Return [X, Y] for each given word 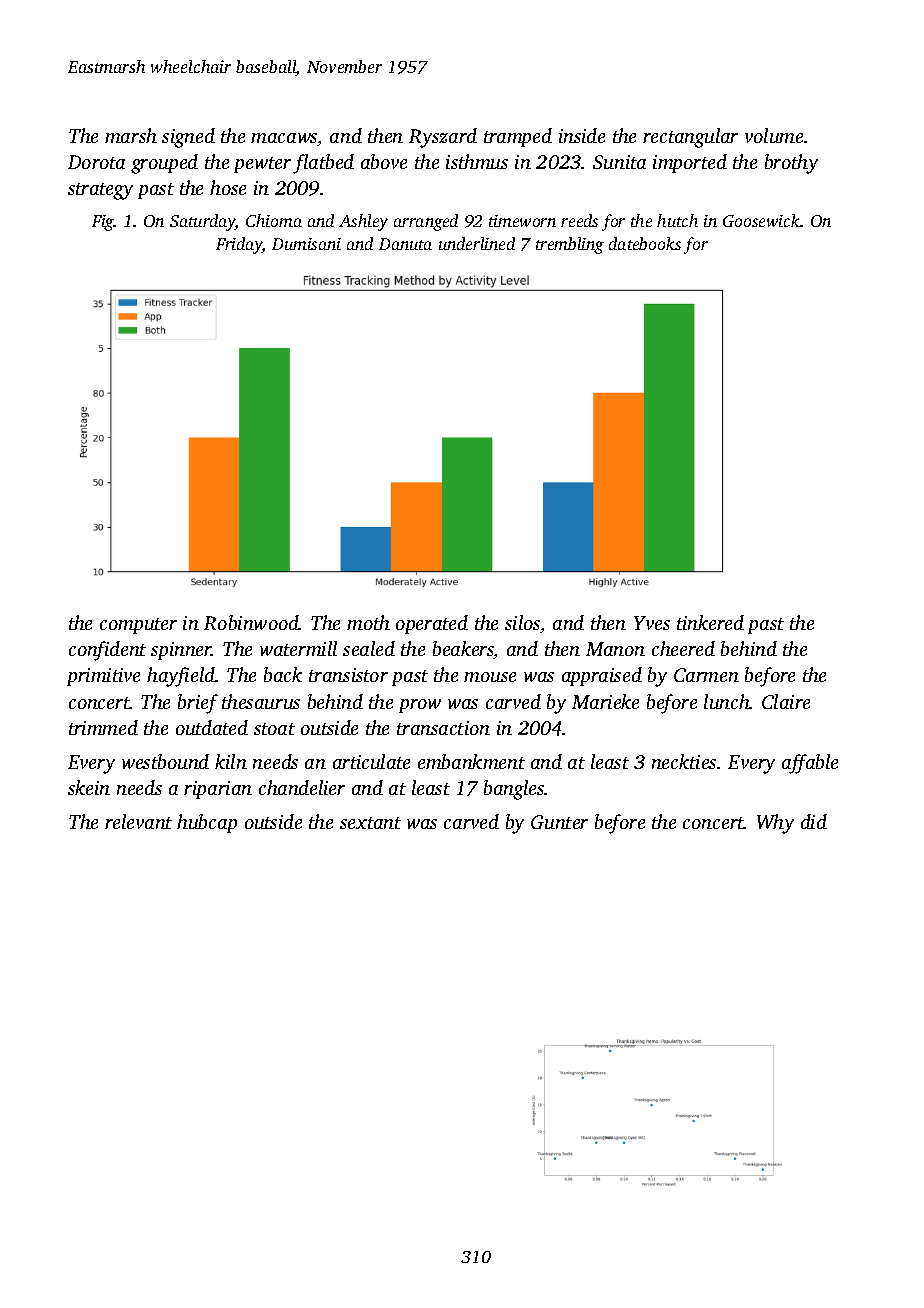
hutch [677, 220]
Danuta [405, 244]
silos [522, 622]
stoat [274, 729]
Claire [786, 701]
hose [228, 187]
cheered [683, 648]
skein [89, 787]
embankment [471, 761]
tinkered [710, 622]
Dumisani [306, 244]
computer [138, 626]
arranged [426, 222]
